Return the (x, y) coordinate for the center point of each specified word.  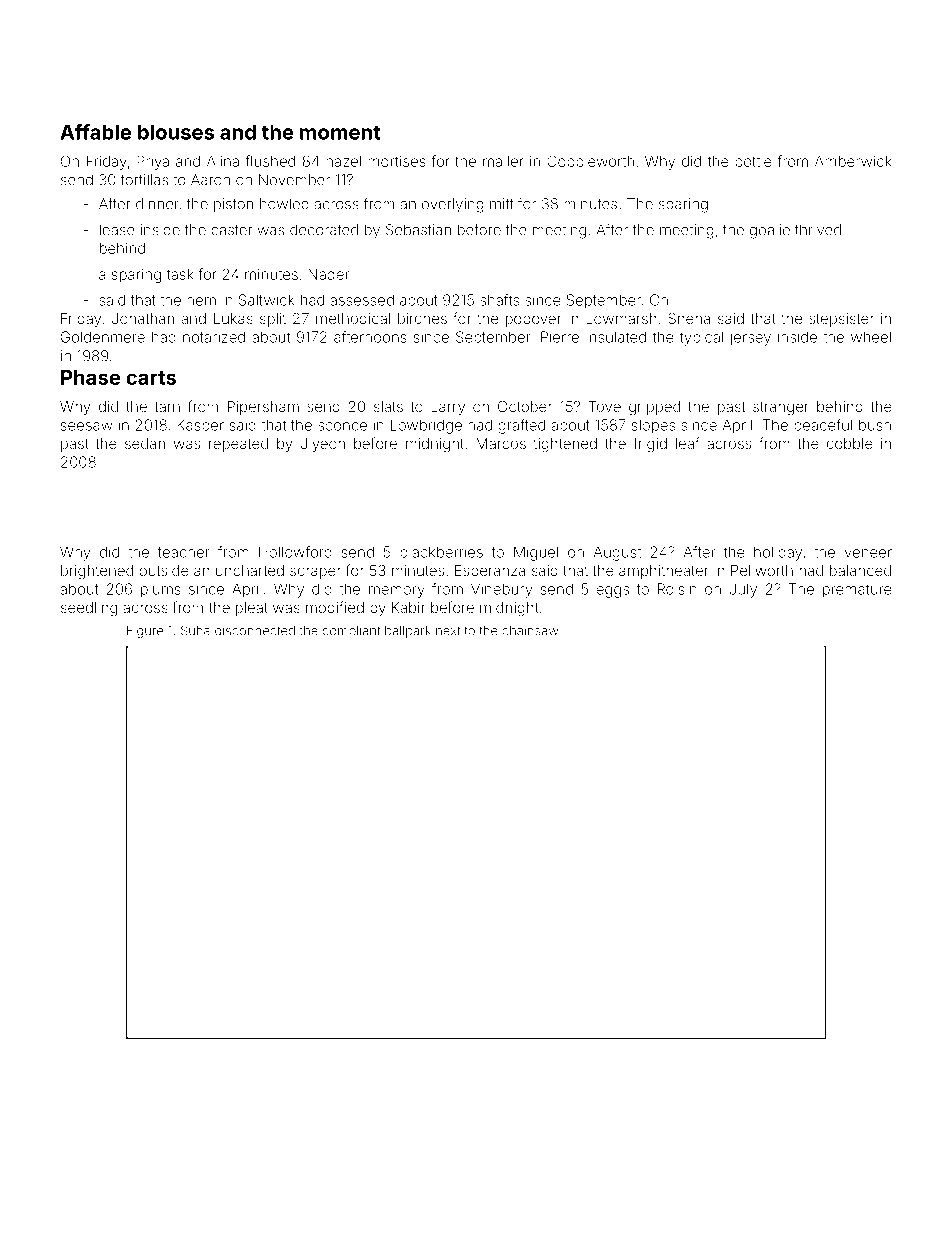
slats (388, 406)
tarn (167, 407)
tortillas (144, 180)
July (743, 590)
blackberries (441, 552)
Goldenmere (103, 337)
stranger (781, 409)
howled (284, 204)
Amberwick (853, 161)
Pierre (560, 337)
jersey (750, 338)
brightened (97, 572)
